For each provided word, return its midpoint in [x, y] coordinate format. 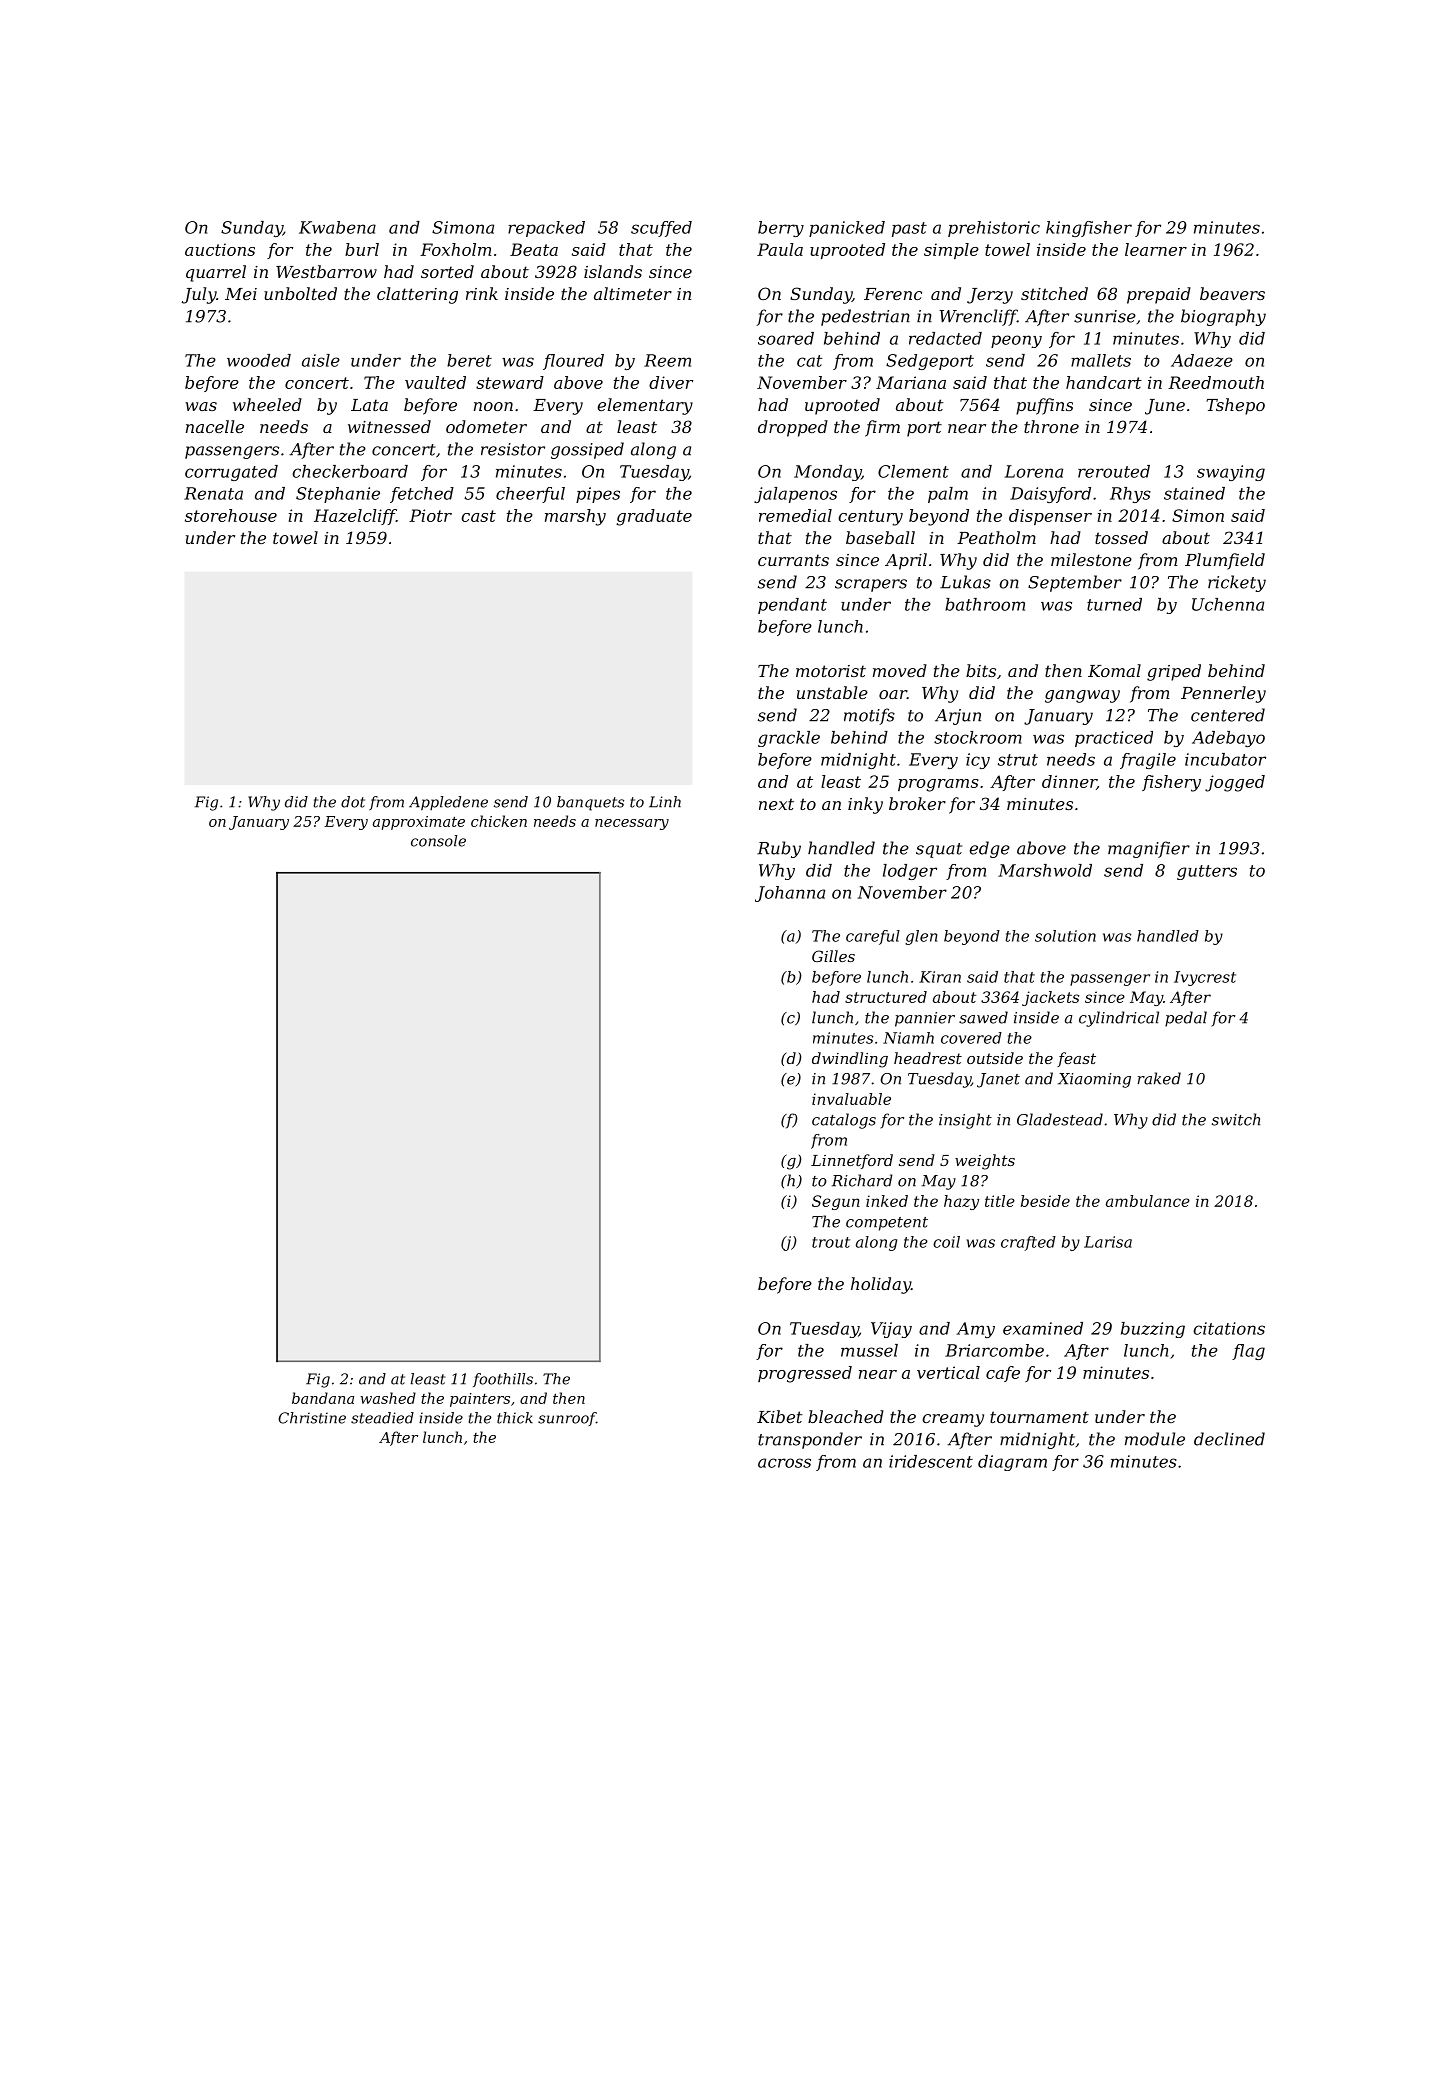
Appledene [448, 803]
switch [1236, 1119]
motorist [831, 671]
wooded [259, 360]
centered [1228, 715]
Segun [836, 1202]
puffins [1044, 406]
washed [388, 1398]
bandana [323, 1398]
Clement [913, 471]
